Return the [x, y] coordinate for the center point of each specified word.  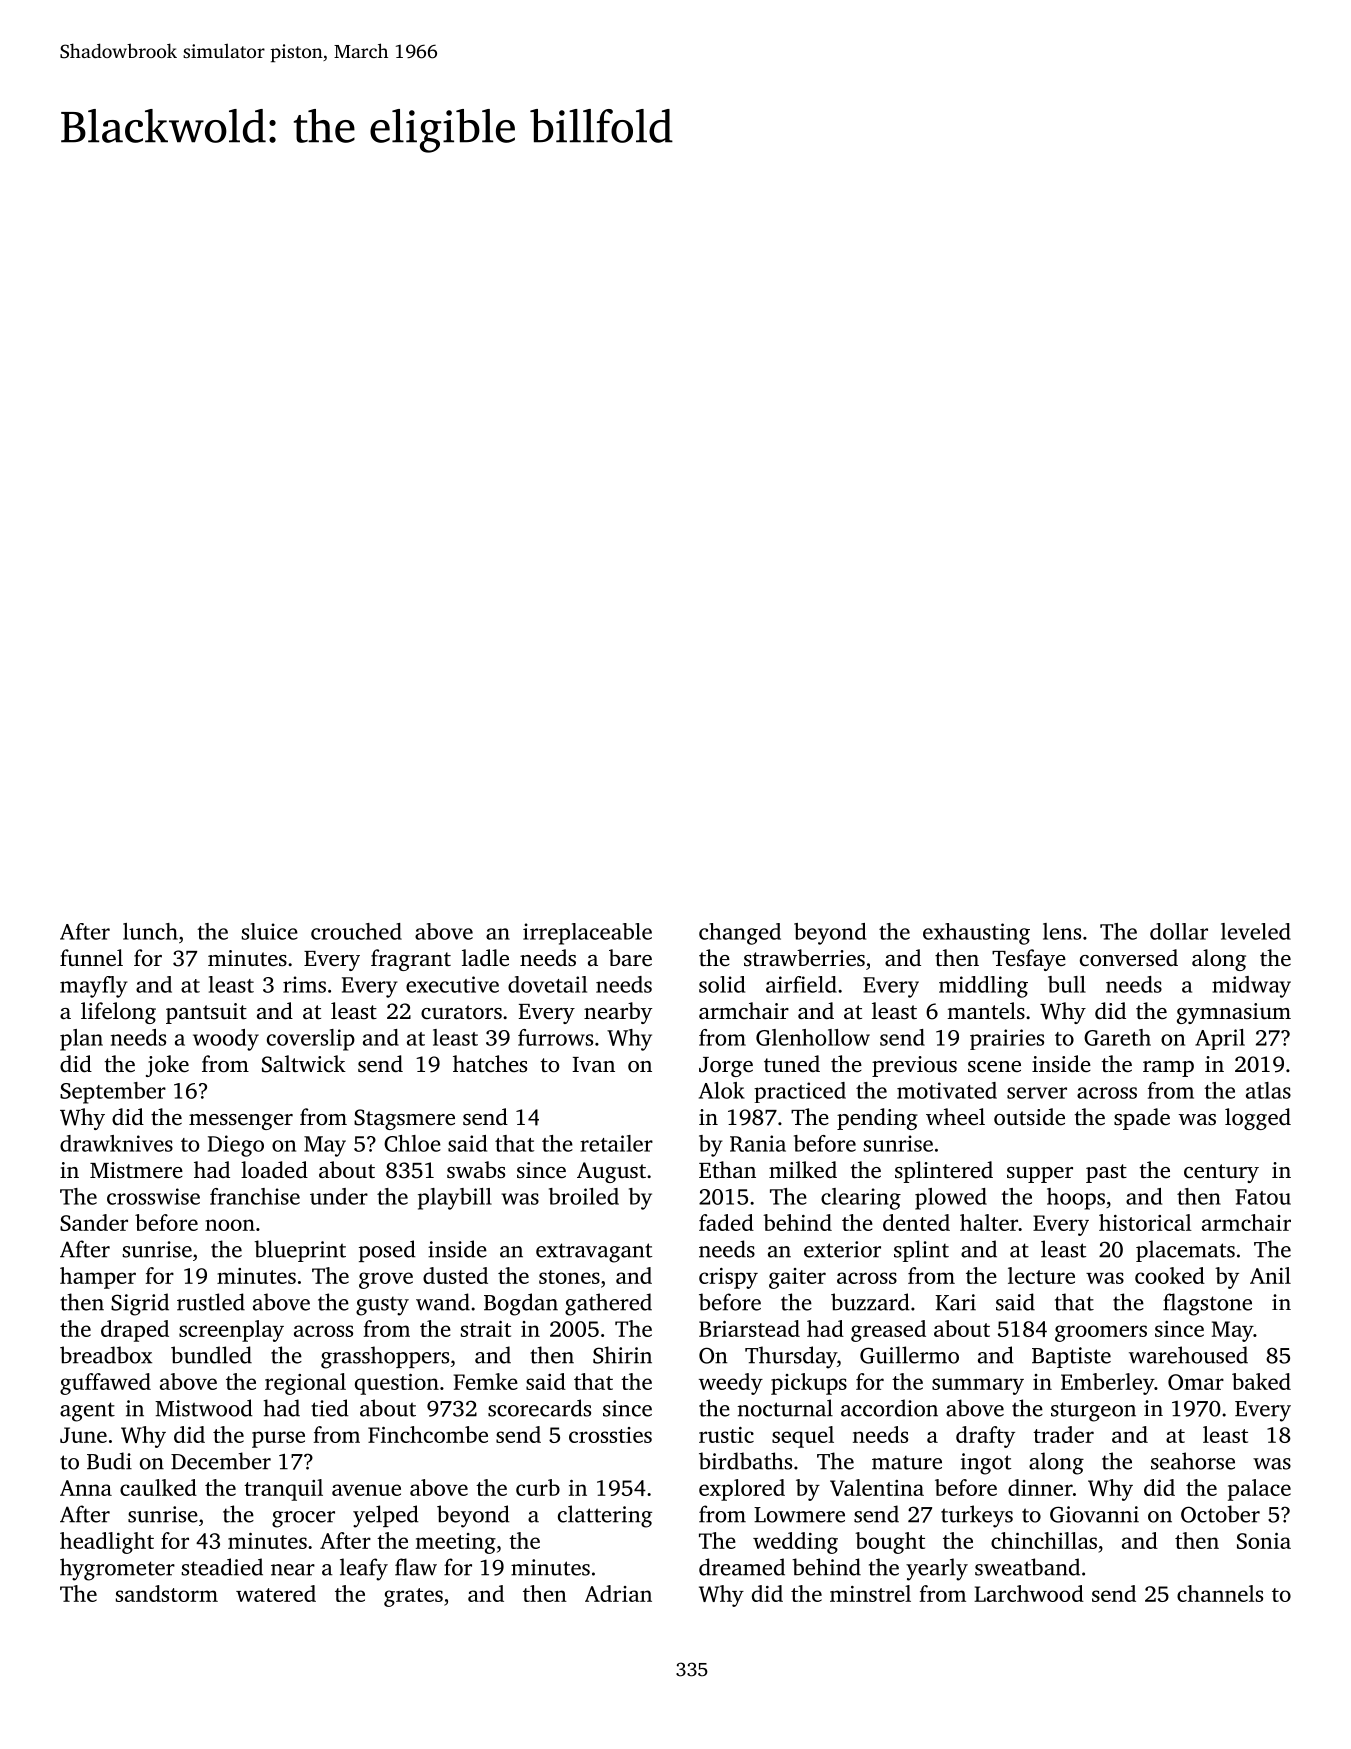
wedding [795, 1543]
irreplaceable [587, 934]
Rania [758, 1143]
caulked [158, 1487]
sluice [270, 931]
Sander [94, 1222]
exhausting [976, 934]
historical [1145, 1222]
